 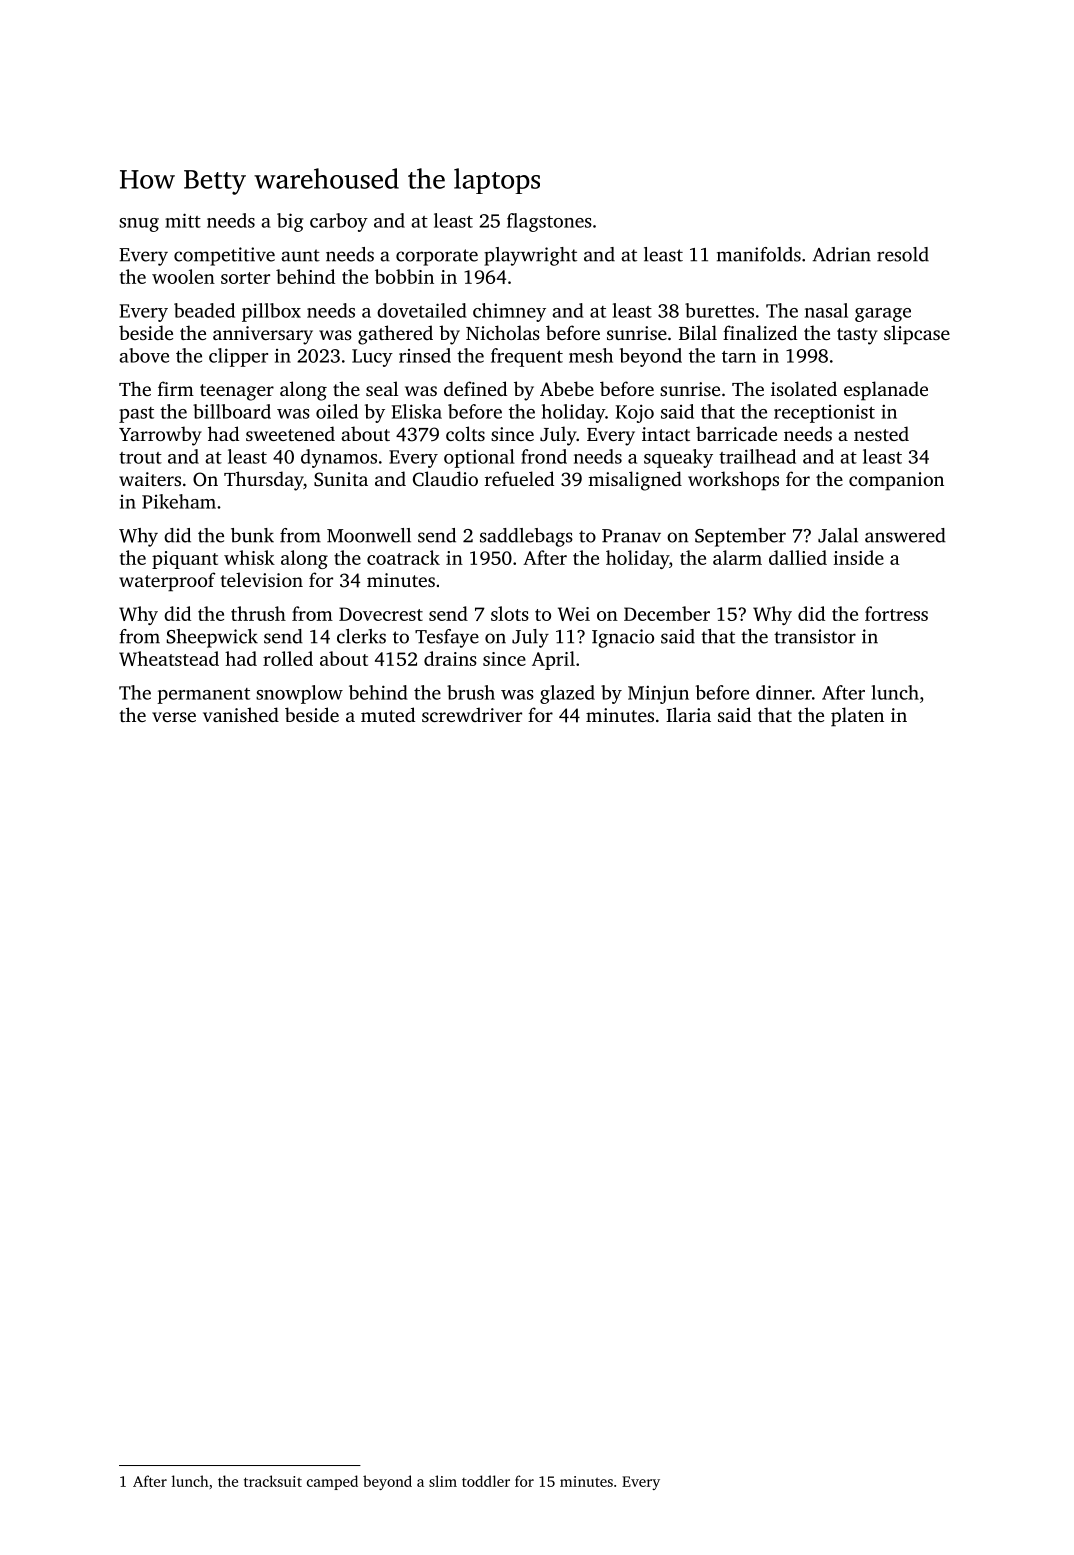 I want to click on platen, so click(x=857, y=717).
